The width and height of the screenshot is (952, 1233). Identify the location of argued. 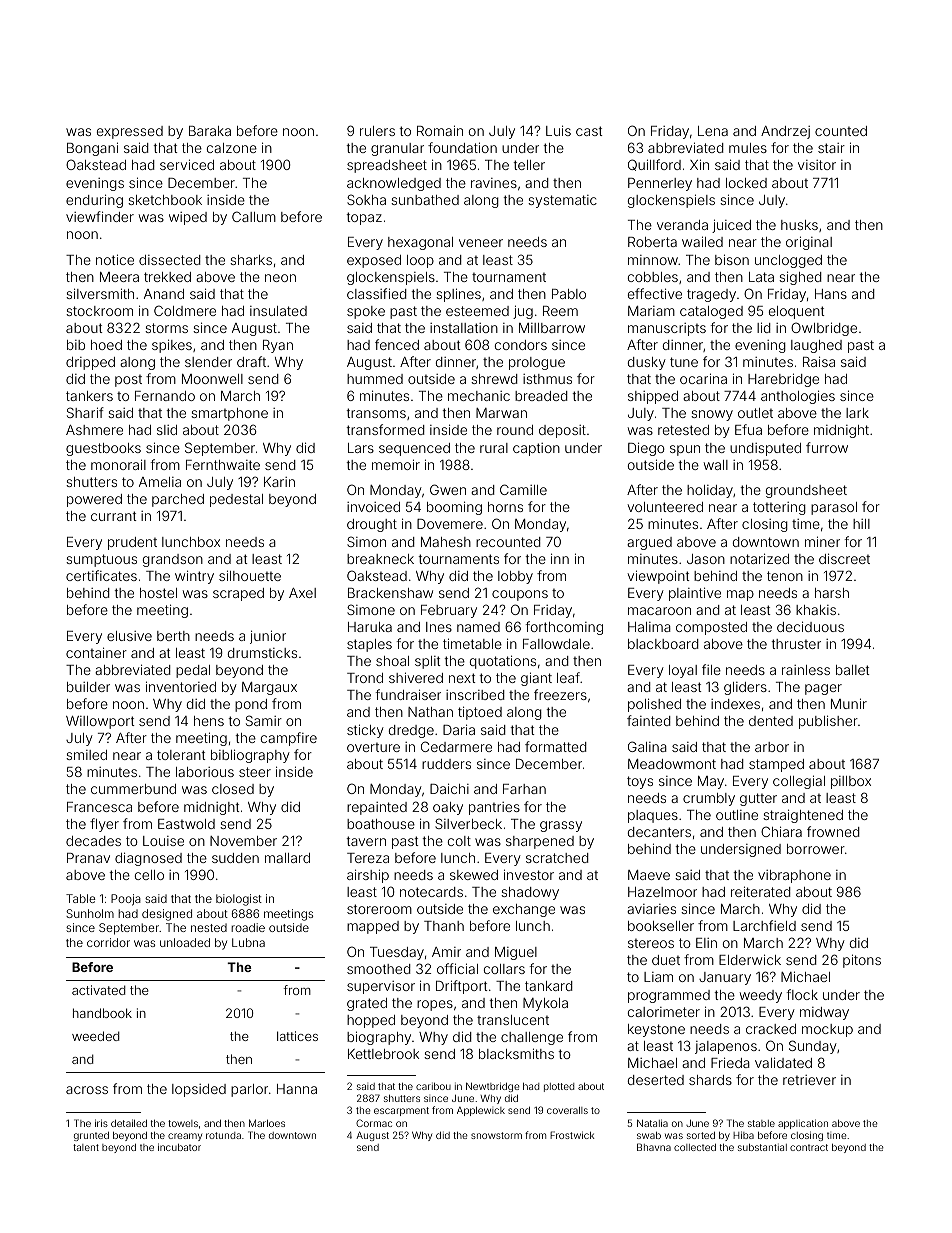
(649, 543).
